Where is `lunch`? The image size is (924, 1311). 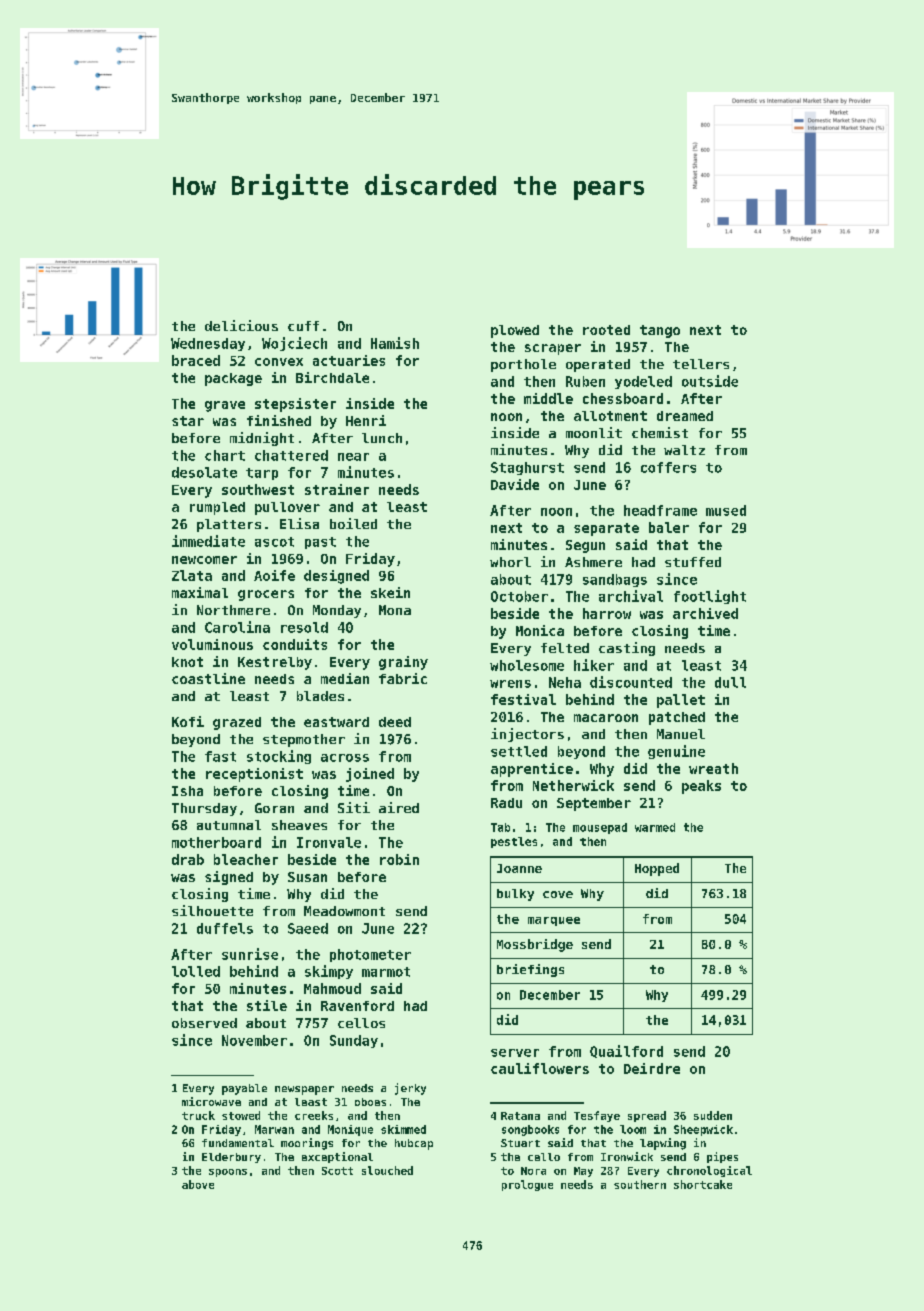 lunch is located at coordinates (382, 438).
